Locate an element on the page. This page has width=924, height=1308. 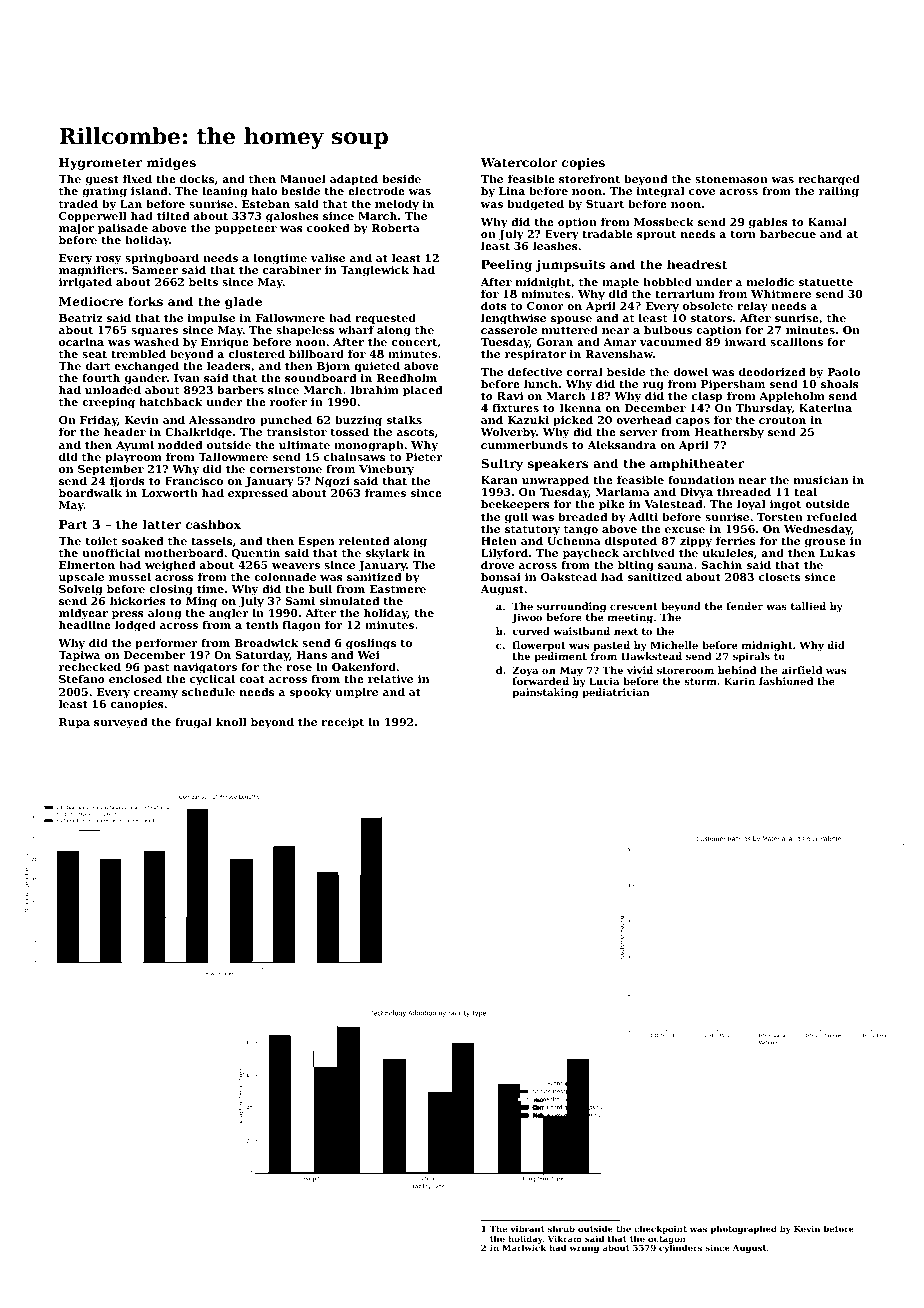
Lina is located at coordinates (512, 191).
